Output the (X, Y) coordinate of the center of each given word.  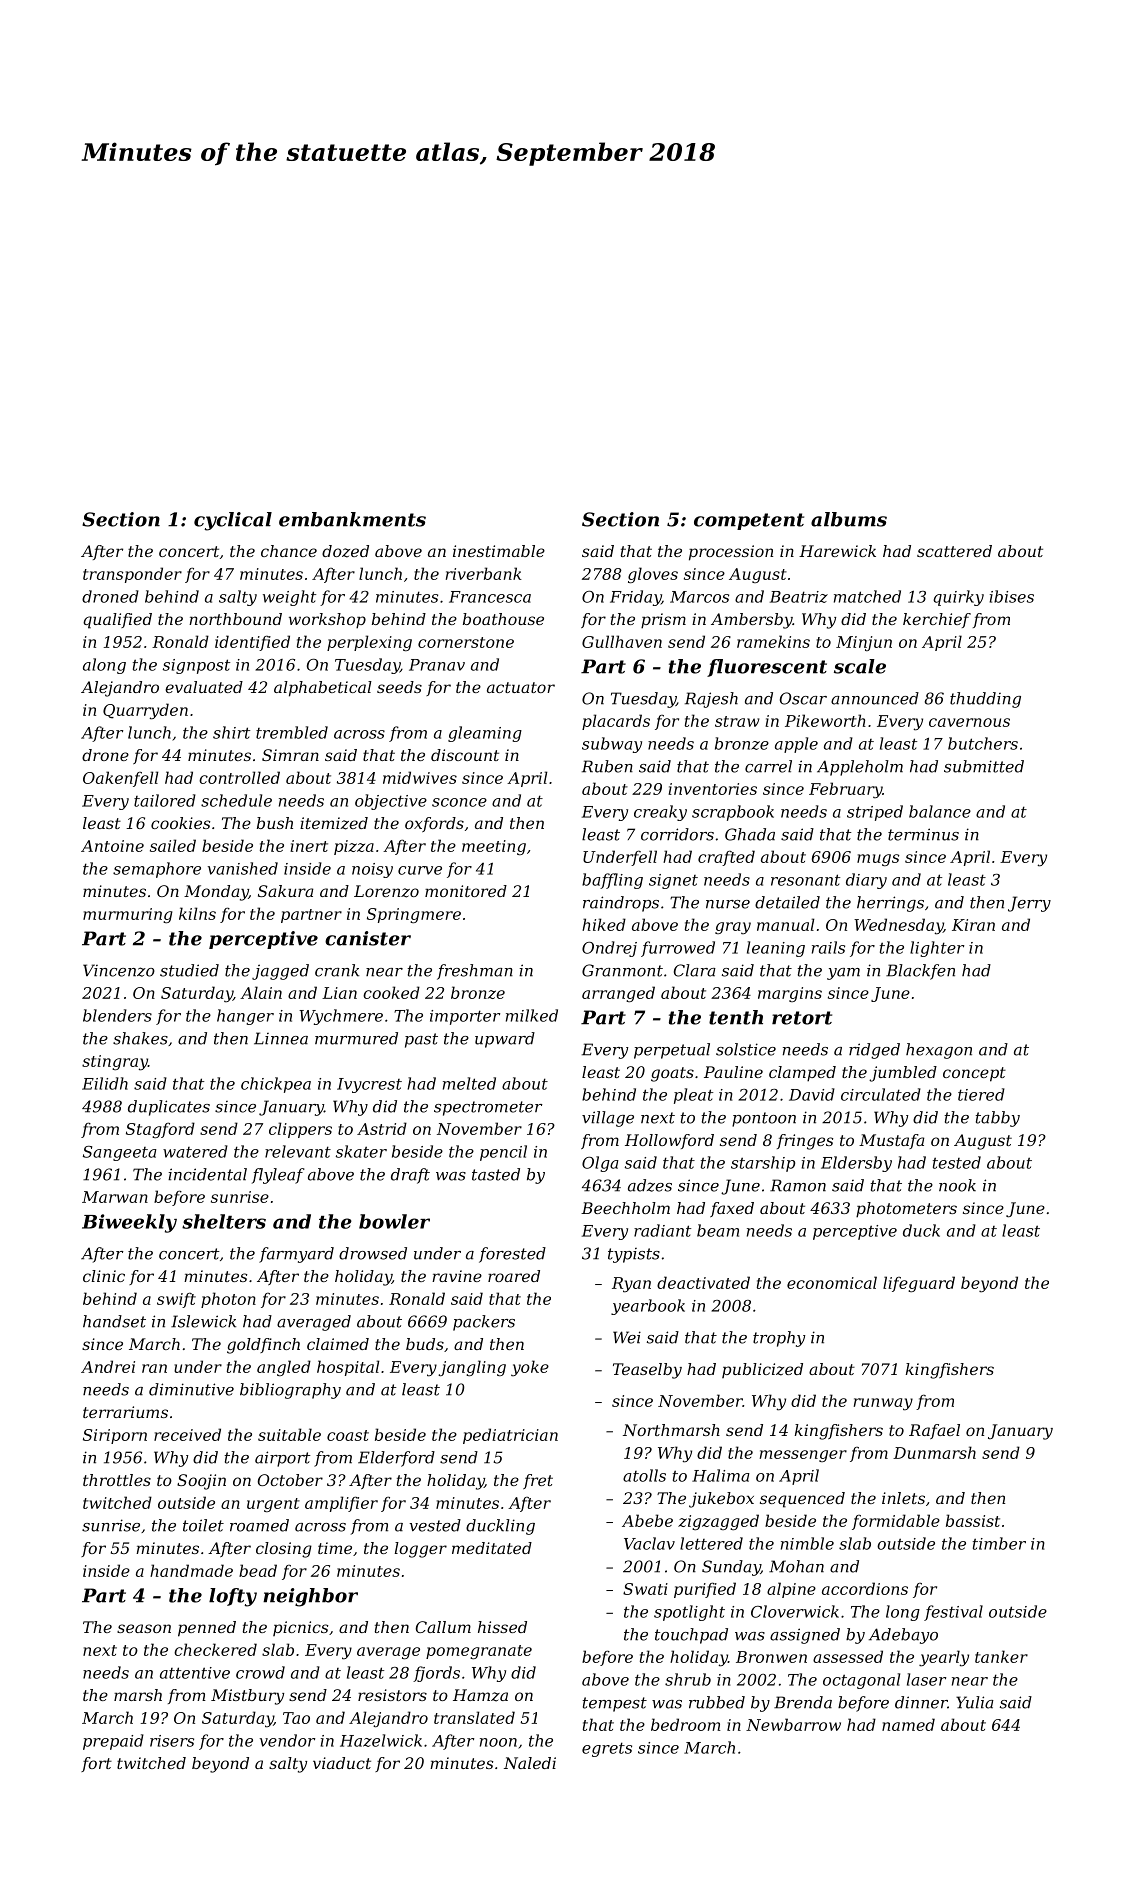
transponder (132, 575)
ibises (1011, 596)
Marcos (699, 597)
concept (974, 1074)
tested (957, 1162)
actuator (521, 687)
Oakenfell (121, 779)
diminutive (191, 1389)
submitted (984, 766)
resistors (392, 1695)
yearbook (648, 1307)
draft (410, 1176)
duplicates (169, 1108)
